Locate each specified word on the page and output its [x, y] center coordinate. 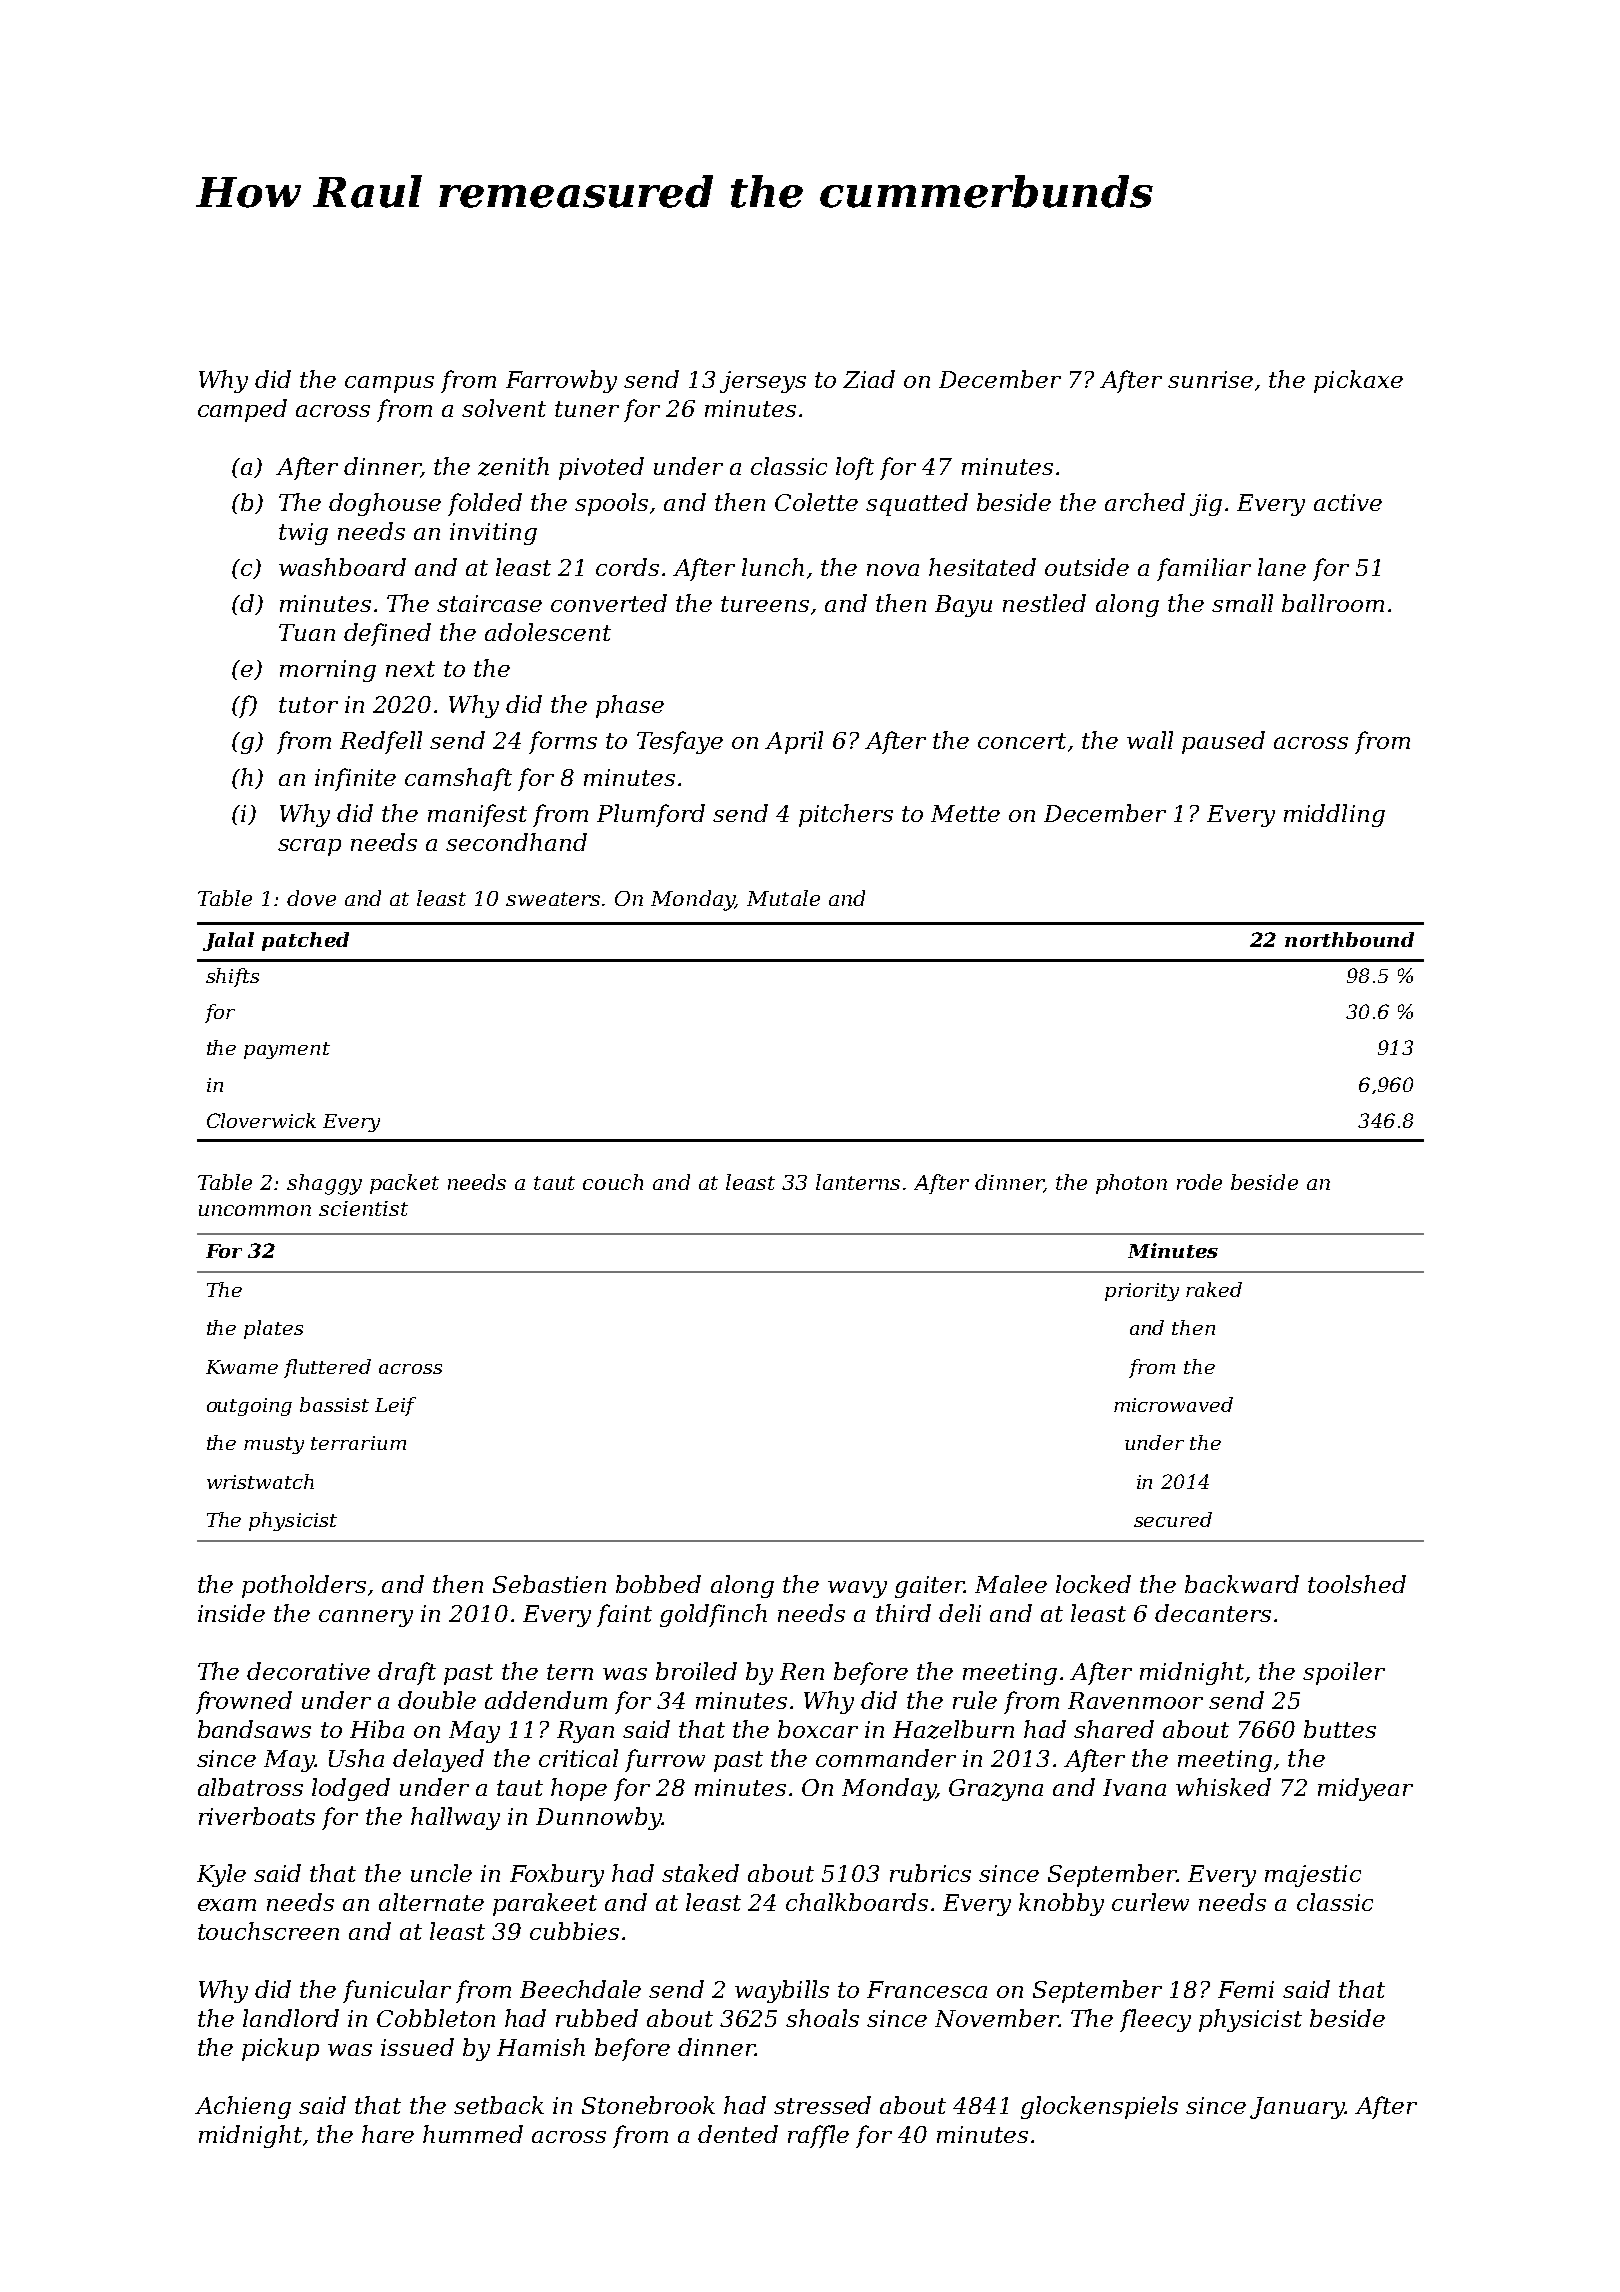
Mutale [783, 898]
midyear [1365, 1789]
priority [1142, 1292]
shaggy [324, 1184]
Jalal [228, 941]
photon [1131, 1184]
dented [738, 2134]
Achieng [243, 2107]
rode [1199, 1182]
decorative [308, 1671]
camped [242, 410]
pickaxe [1358, 381]
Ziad [869, 379]
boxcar [818, 1729]
